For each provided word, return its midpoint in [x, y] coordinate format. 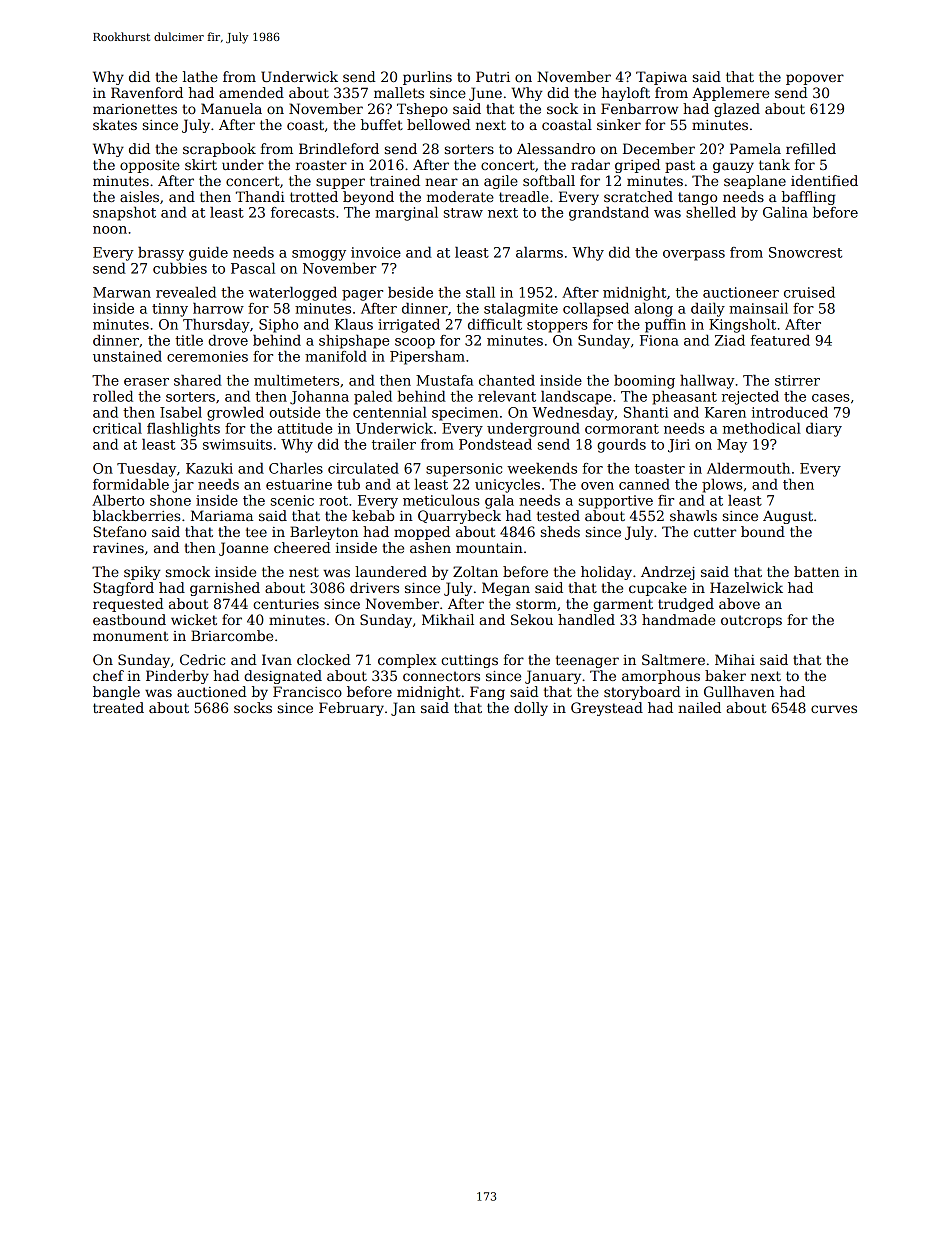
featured [780, 340]
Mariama [222, 515]
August [788, 517]
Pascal [253, 268]
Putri [493, 76]
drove [228, 340]
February [351, 709]
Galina [785, 212]
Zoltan [475, 571]
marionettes [135, 109]
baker [725, 675]
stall [480, 292]
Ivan [277, 659]
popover [815, 79]
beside [410, 292]
